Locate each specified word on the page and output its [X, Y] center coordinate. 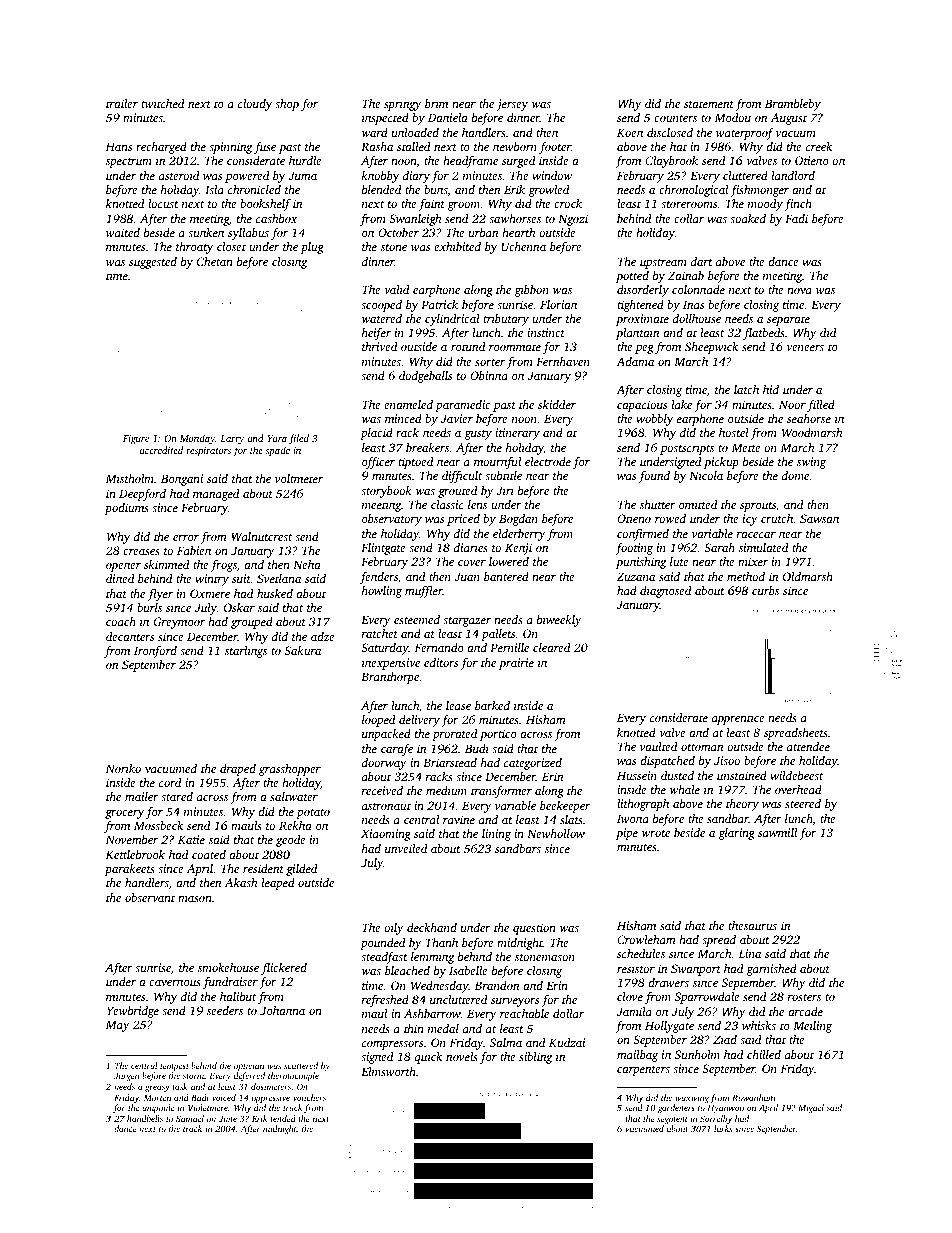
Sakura [302, 650]
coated [209, 854]
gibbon [531, 291]
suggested [153, 263]
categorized [533, 764]
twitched [162, 103]
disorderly [643, 291]
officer [378, 463]
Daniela [448, 117]
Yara [277, 438]
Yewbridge [133, 1012]
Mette [746, 447]
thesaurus [752, 925]
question [534, 929]
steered [803, 803]
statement [709, 104]
